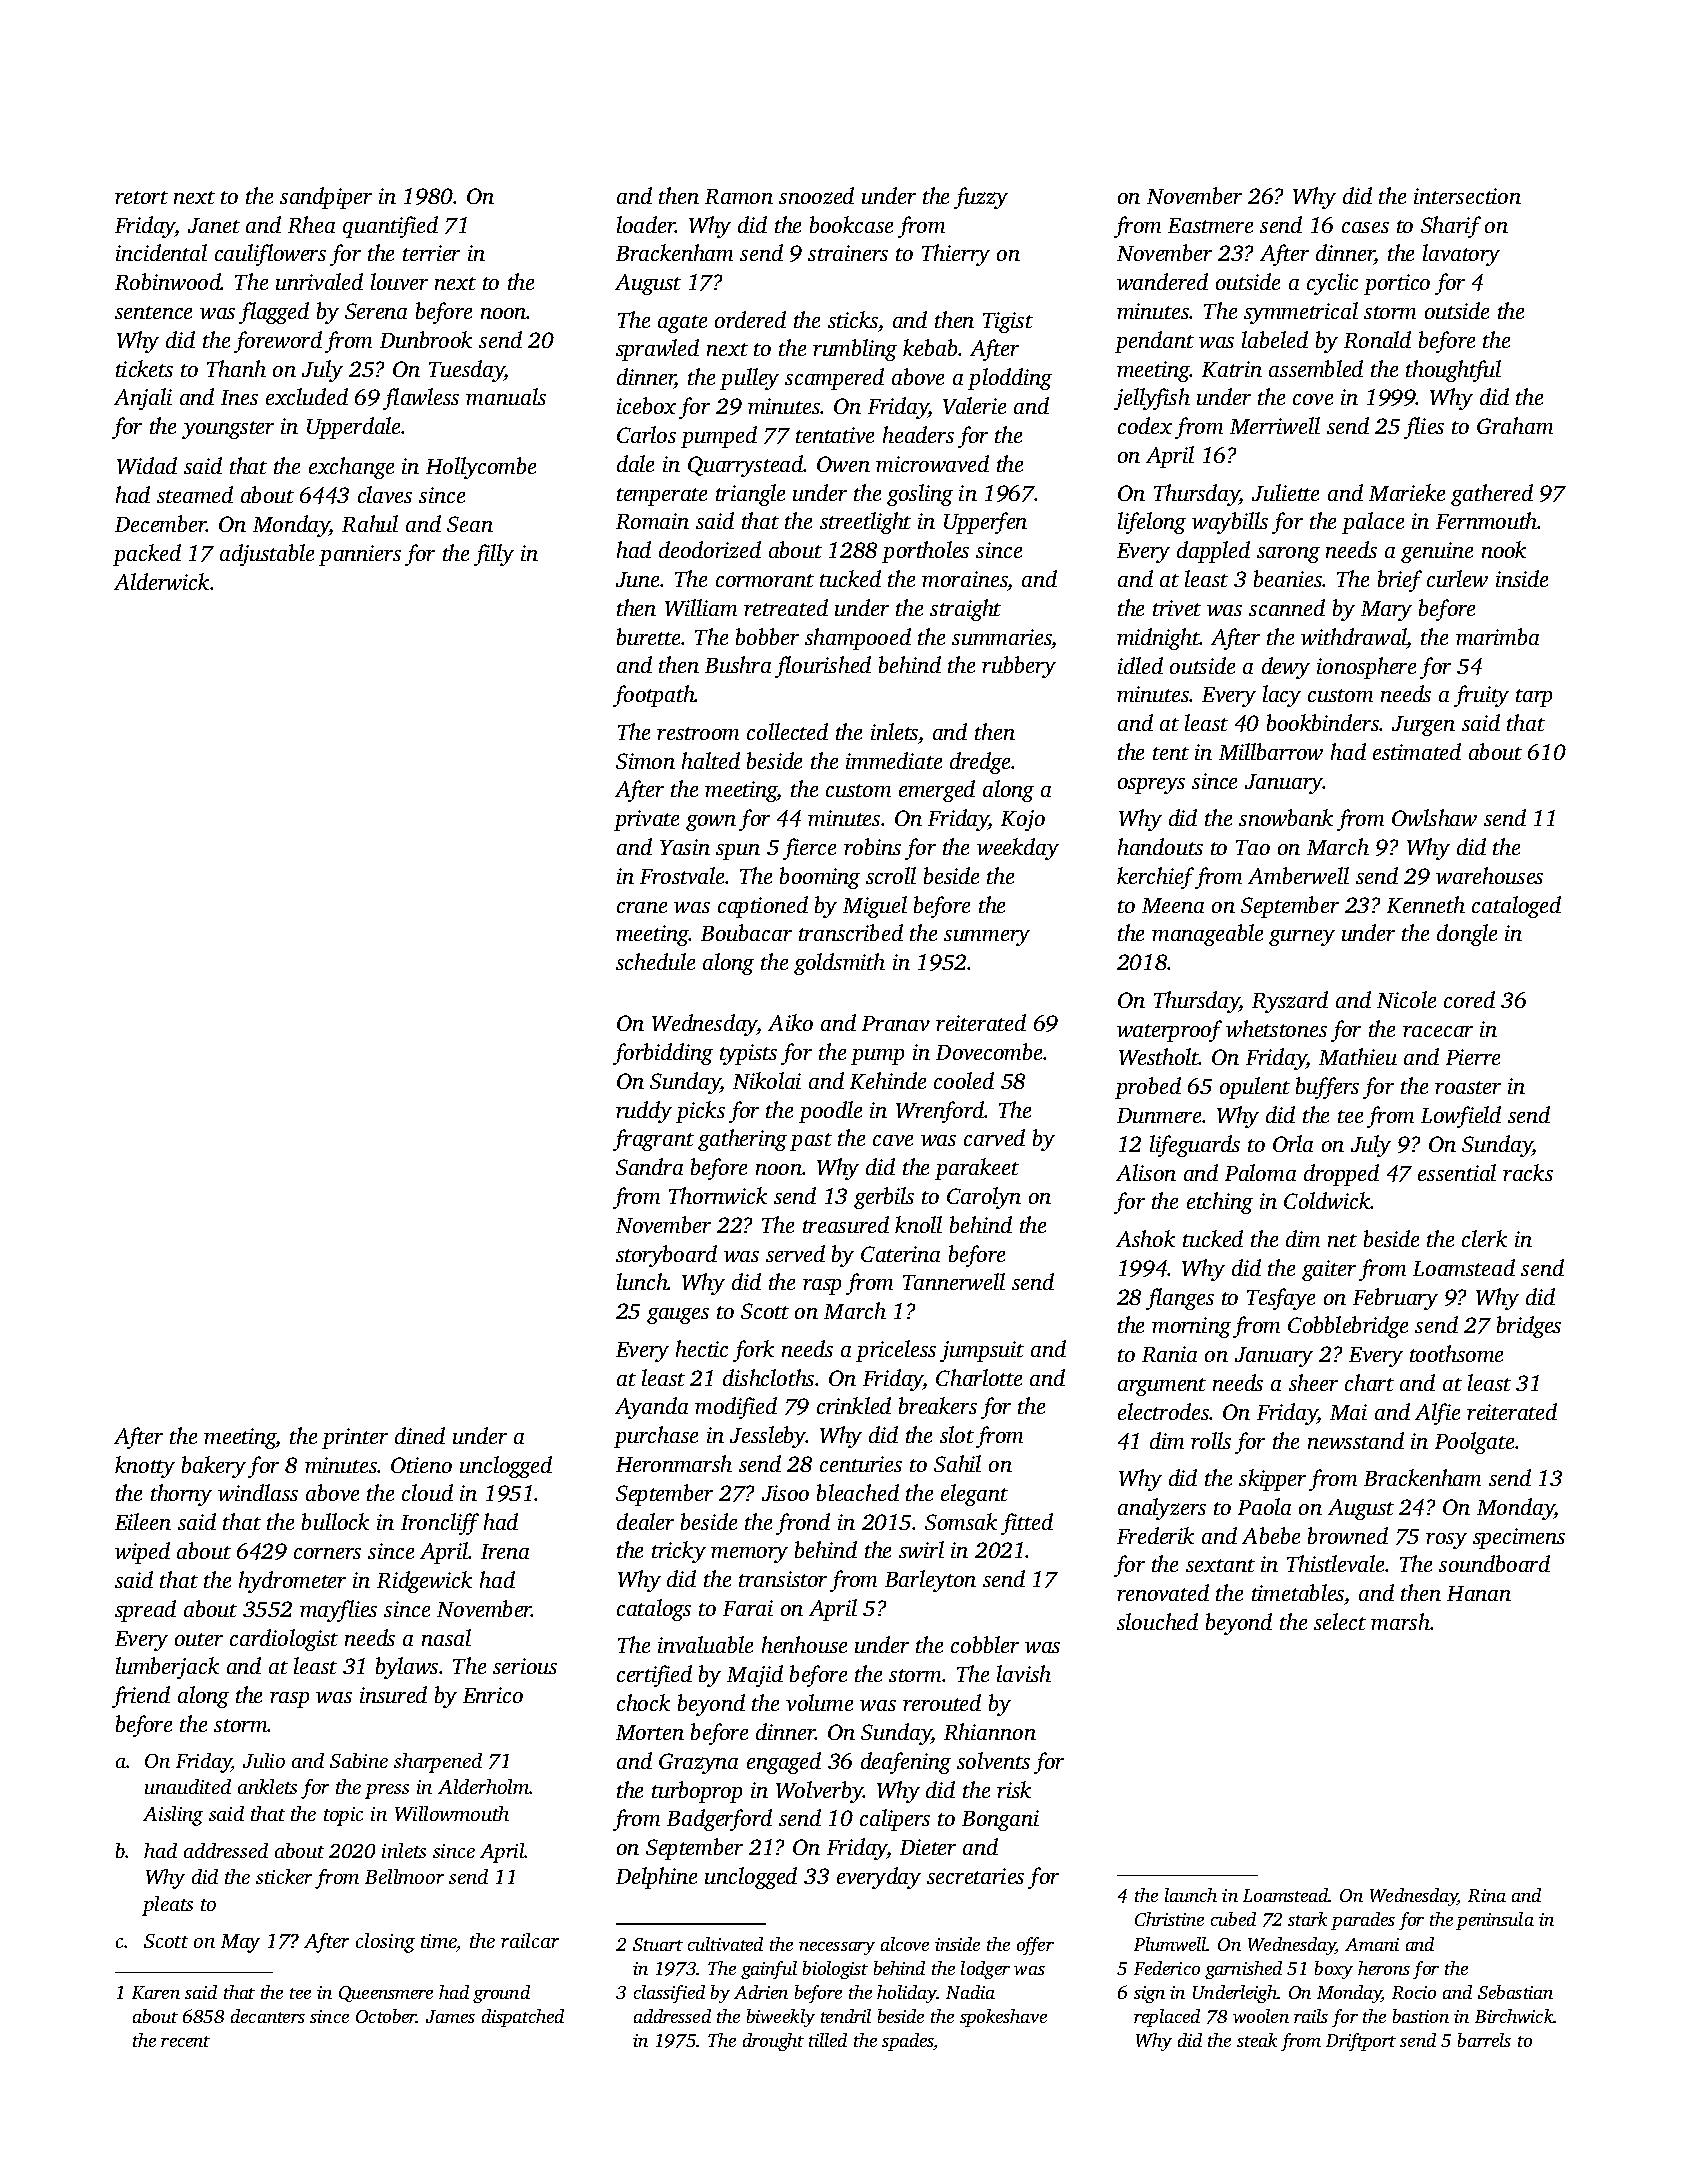 This screenshot has height=2178, width=1683. Describe the element at coordinates (769, 1970) in the screenshot. I see `gainful` at that location.
